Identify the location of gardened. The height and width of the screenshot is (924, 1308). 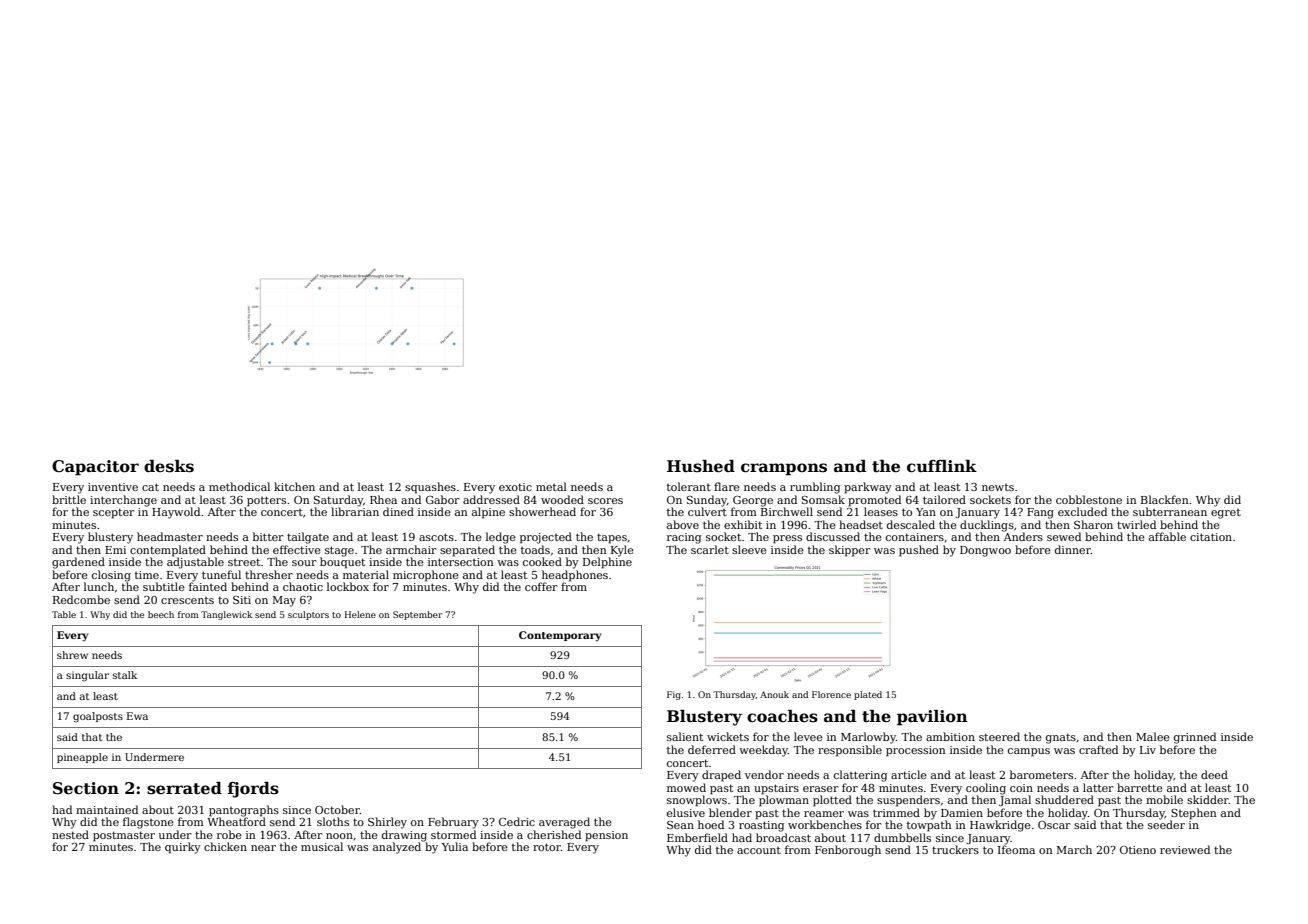
(78, 563).
